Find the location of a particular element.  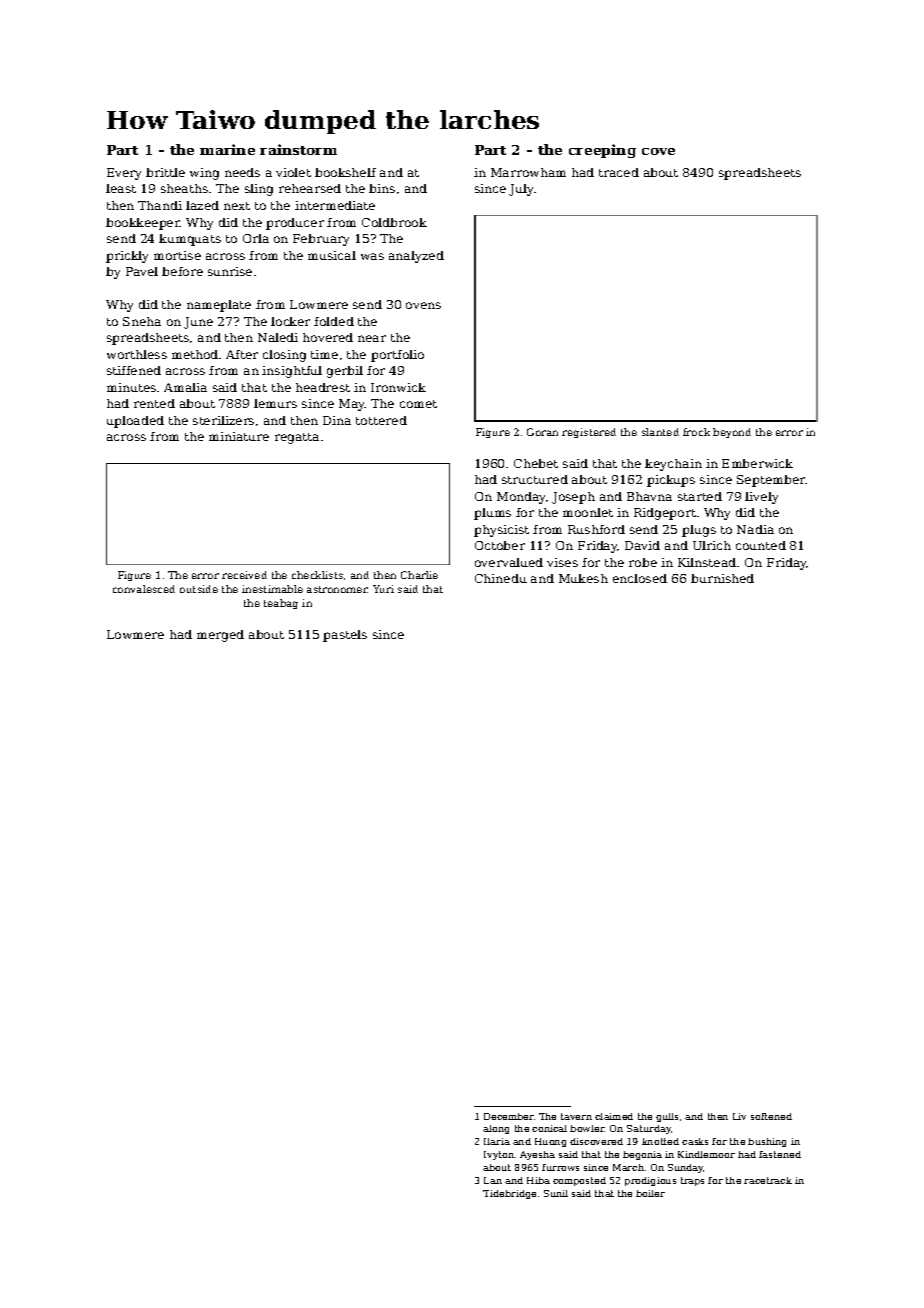

teabag is located at coordinates (281, 604).
